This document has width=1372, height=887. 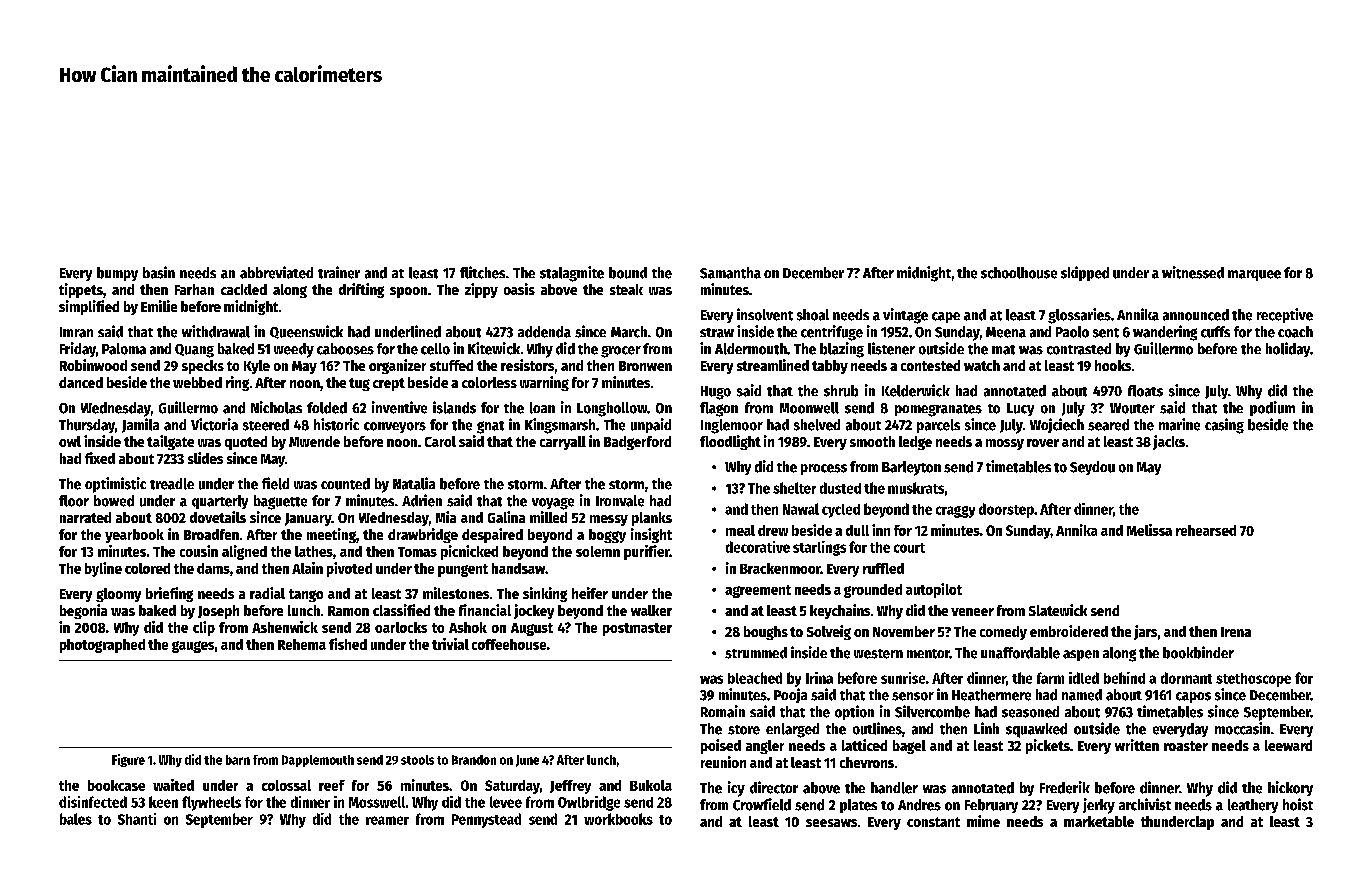 What do you see at coordinates (1169, 442) in the document?
I see `jacks` at bounding box center [1169, 442].
